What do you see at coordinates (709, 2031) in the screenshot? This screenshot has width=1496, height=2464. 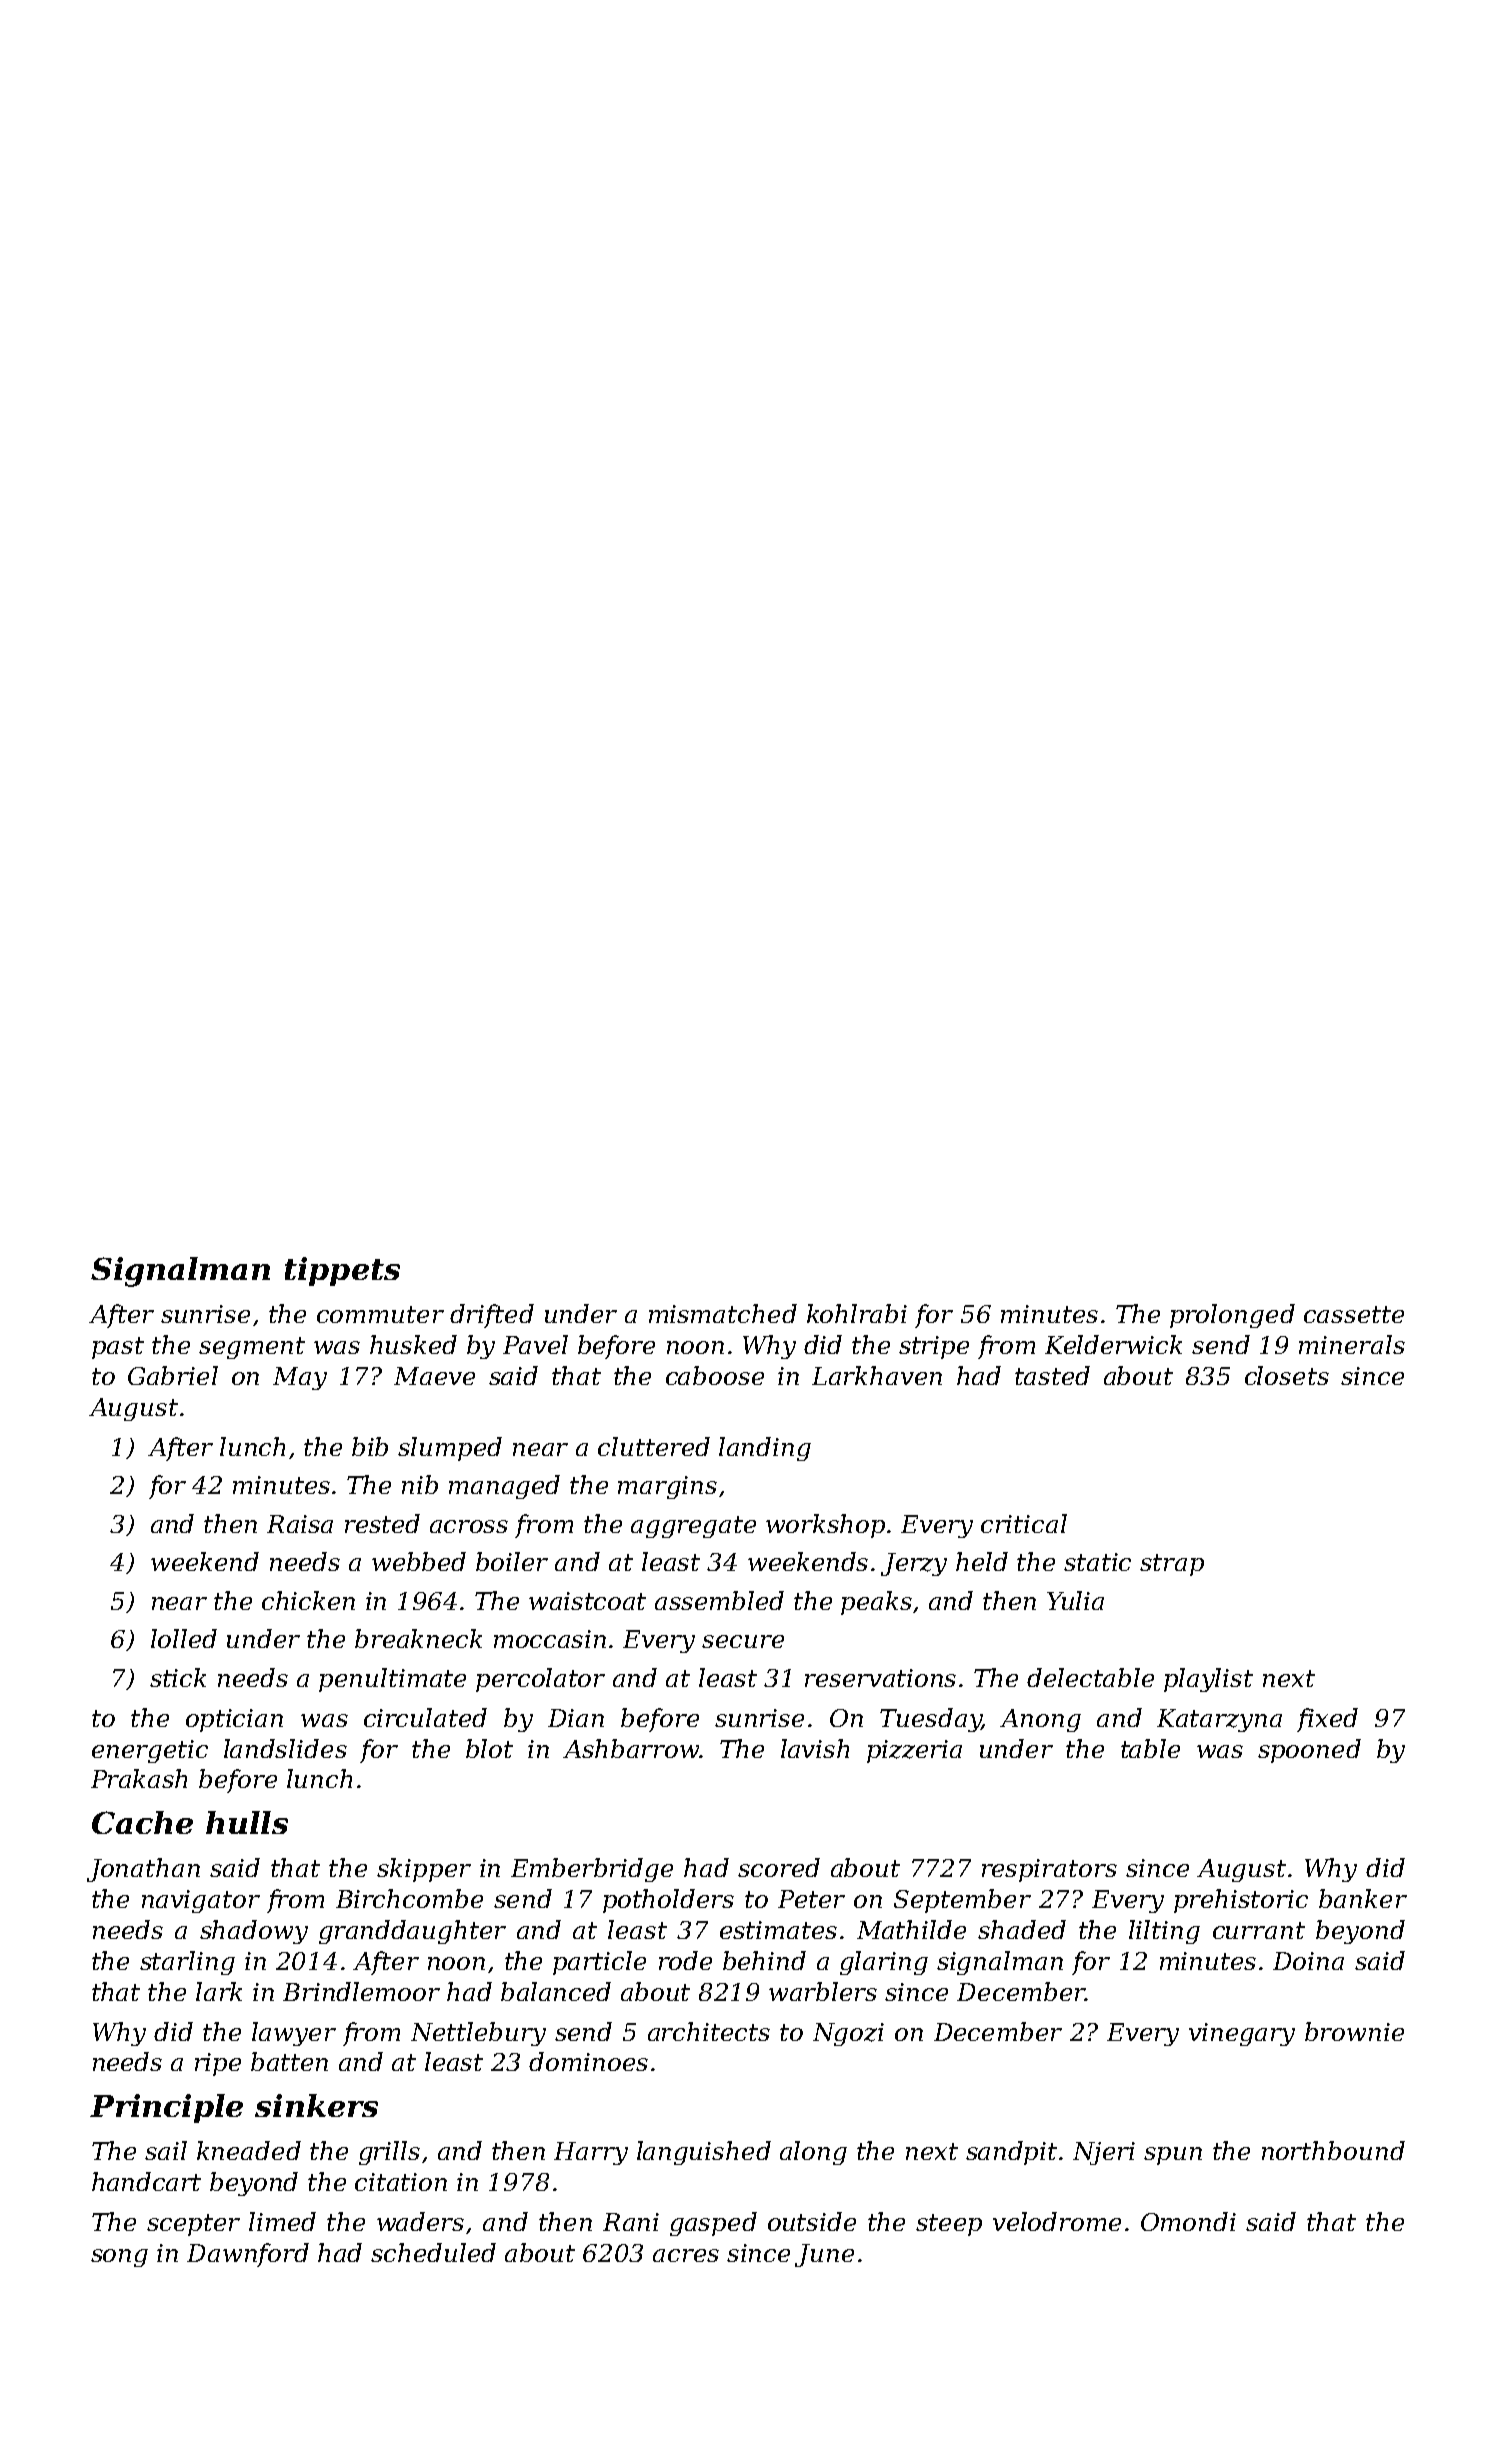 I see `architects` at bounding box center [709, 2031].
